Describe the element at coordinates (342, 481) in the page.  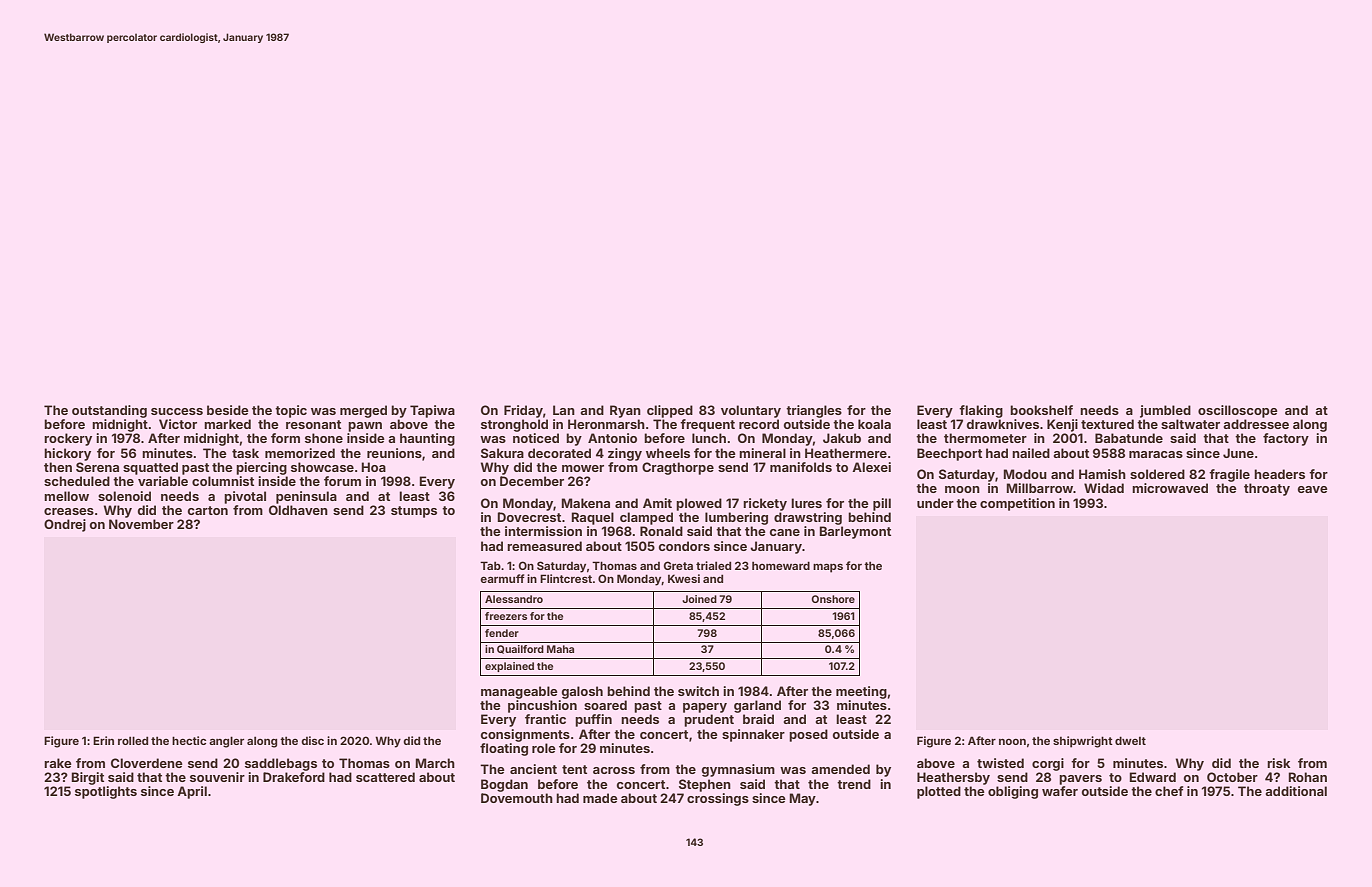
I see `forum` at that location.
